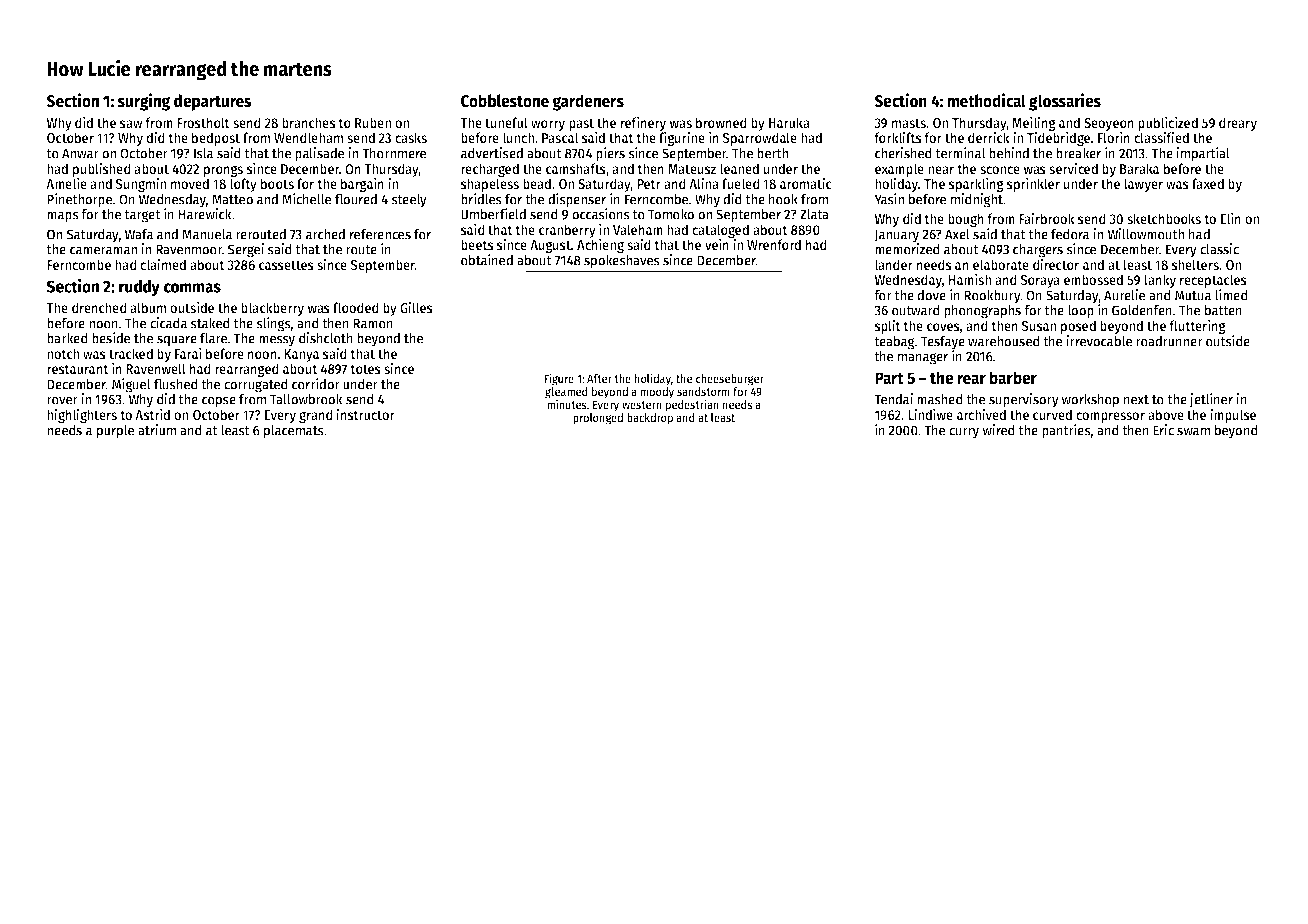 This image has width=1308, height=924. Describe the element at coordinates (1161, 137) in the image. I see `classified` at that location.
